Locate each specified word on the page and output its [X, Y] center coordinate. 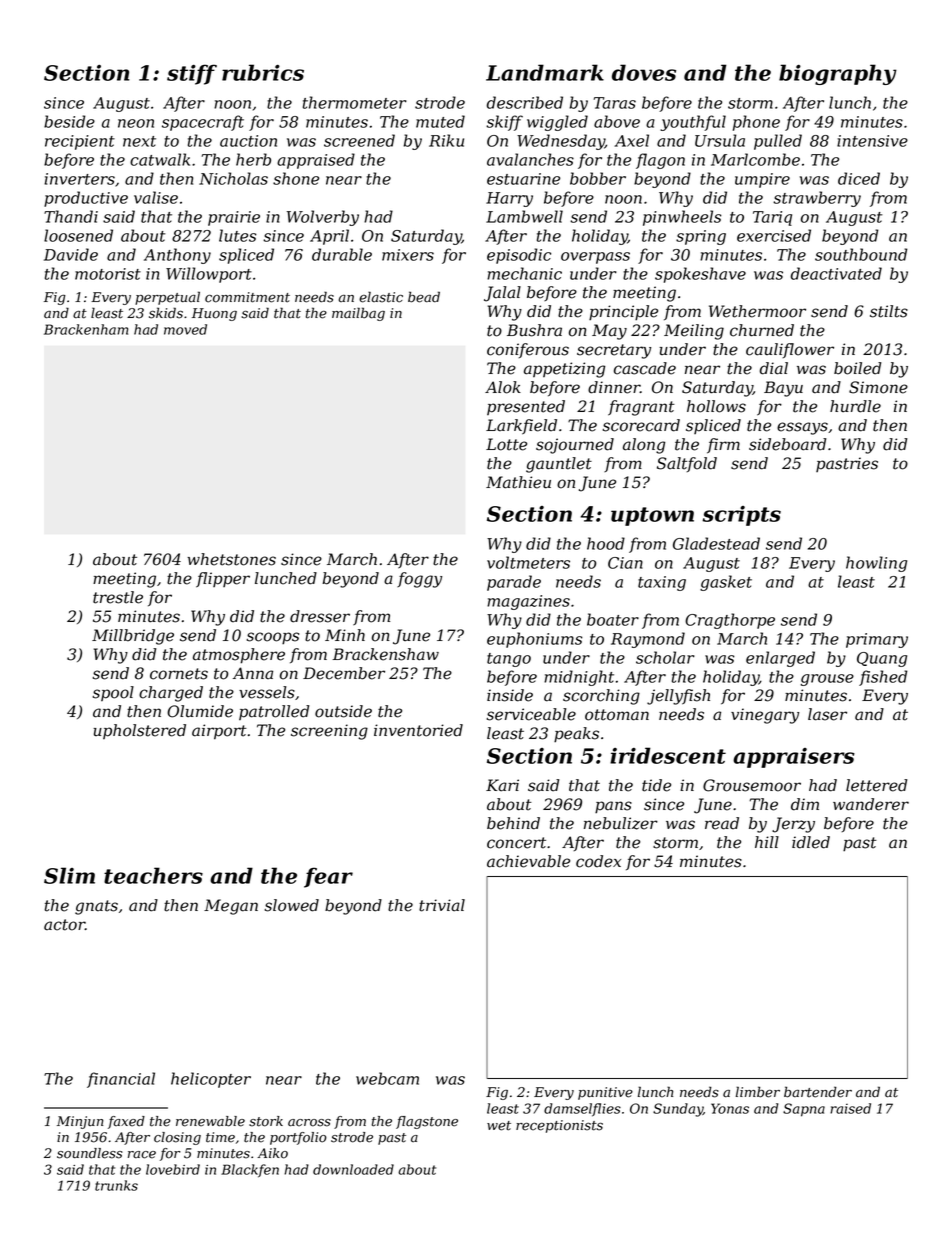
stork [266, 1121]
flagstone [427, 1122]
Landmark [545, 72]
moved [185, 329]
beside [69, 121]
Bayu [783, 389]
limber [758, 1092]
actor [64, 925]
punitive [605, 1093]
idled [811, 842]
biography [838, 74]
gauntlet [559, 465]
